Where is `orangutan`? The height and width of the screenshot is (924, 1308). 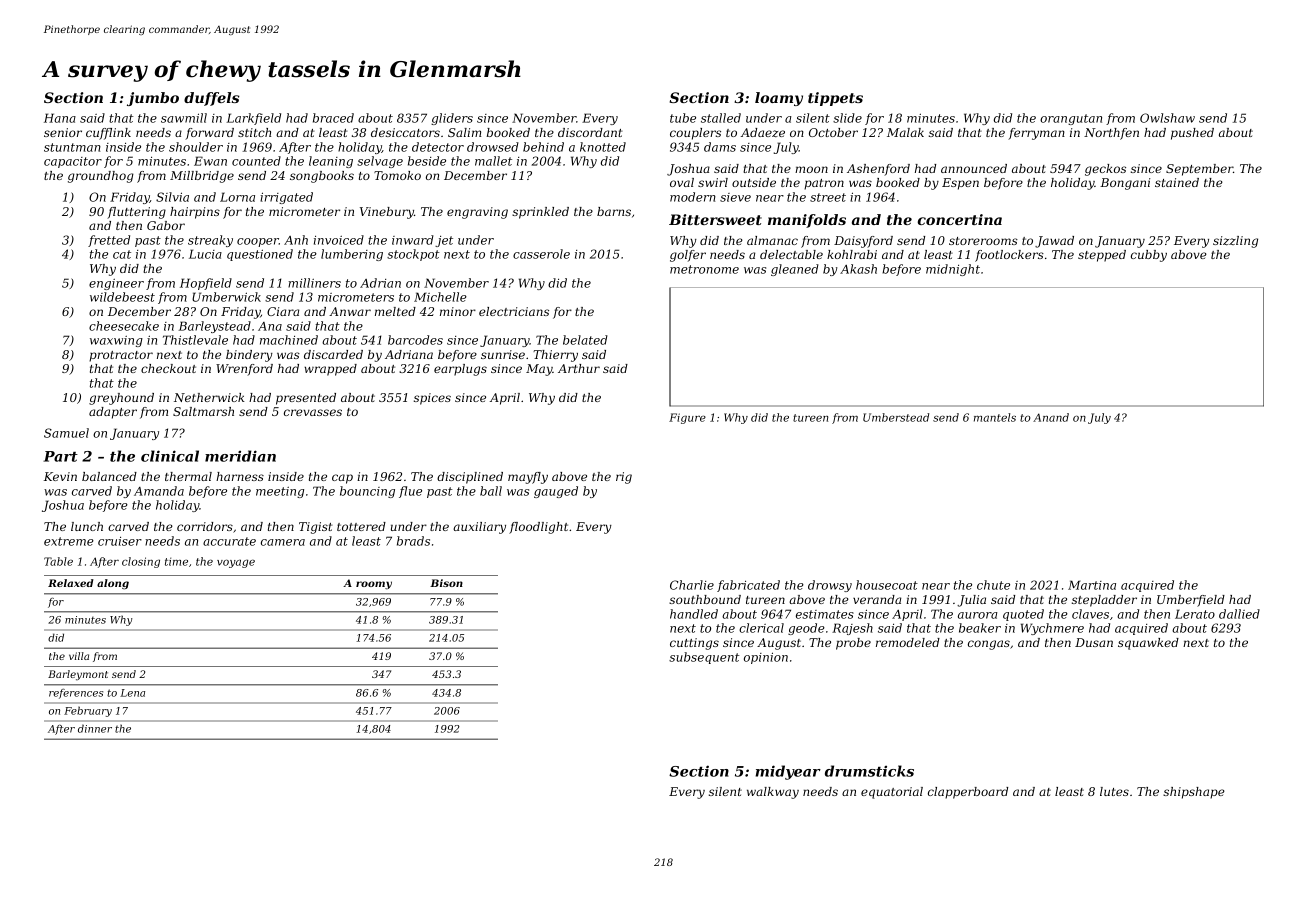 orangutan is located at coordinates (1071, 119).
